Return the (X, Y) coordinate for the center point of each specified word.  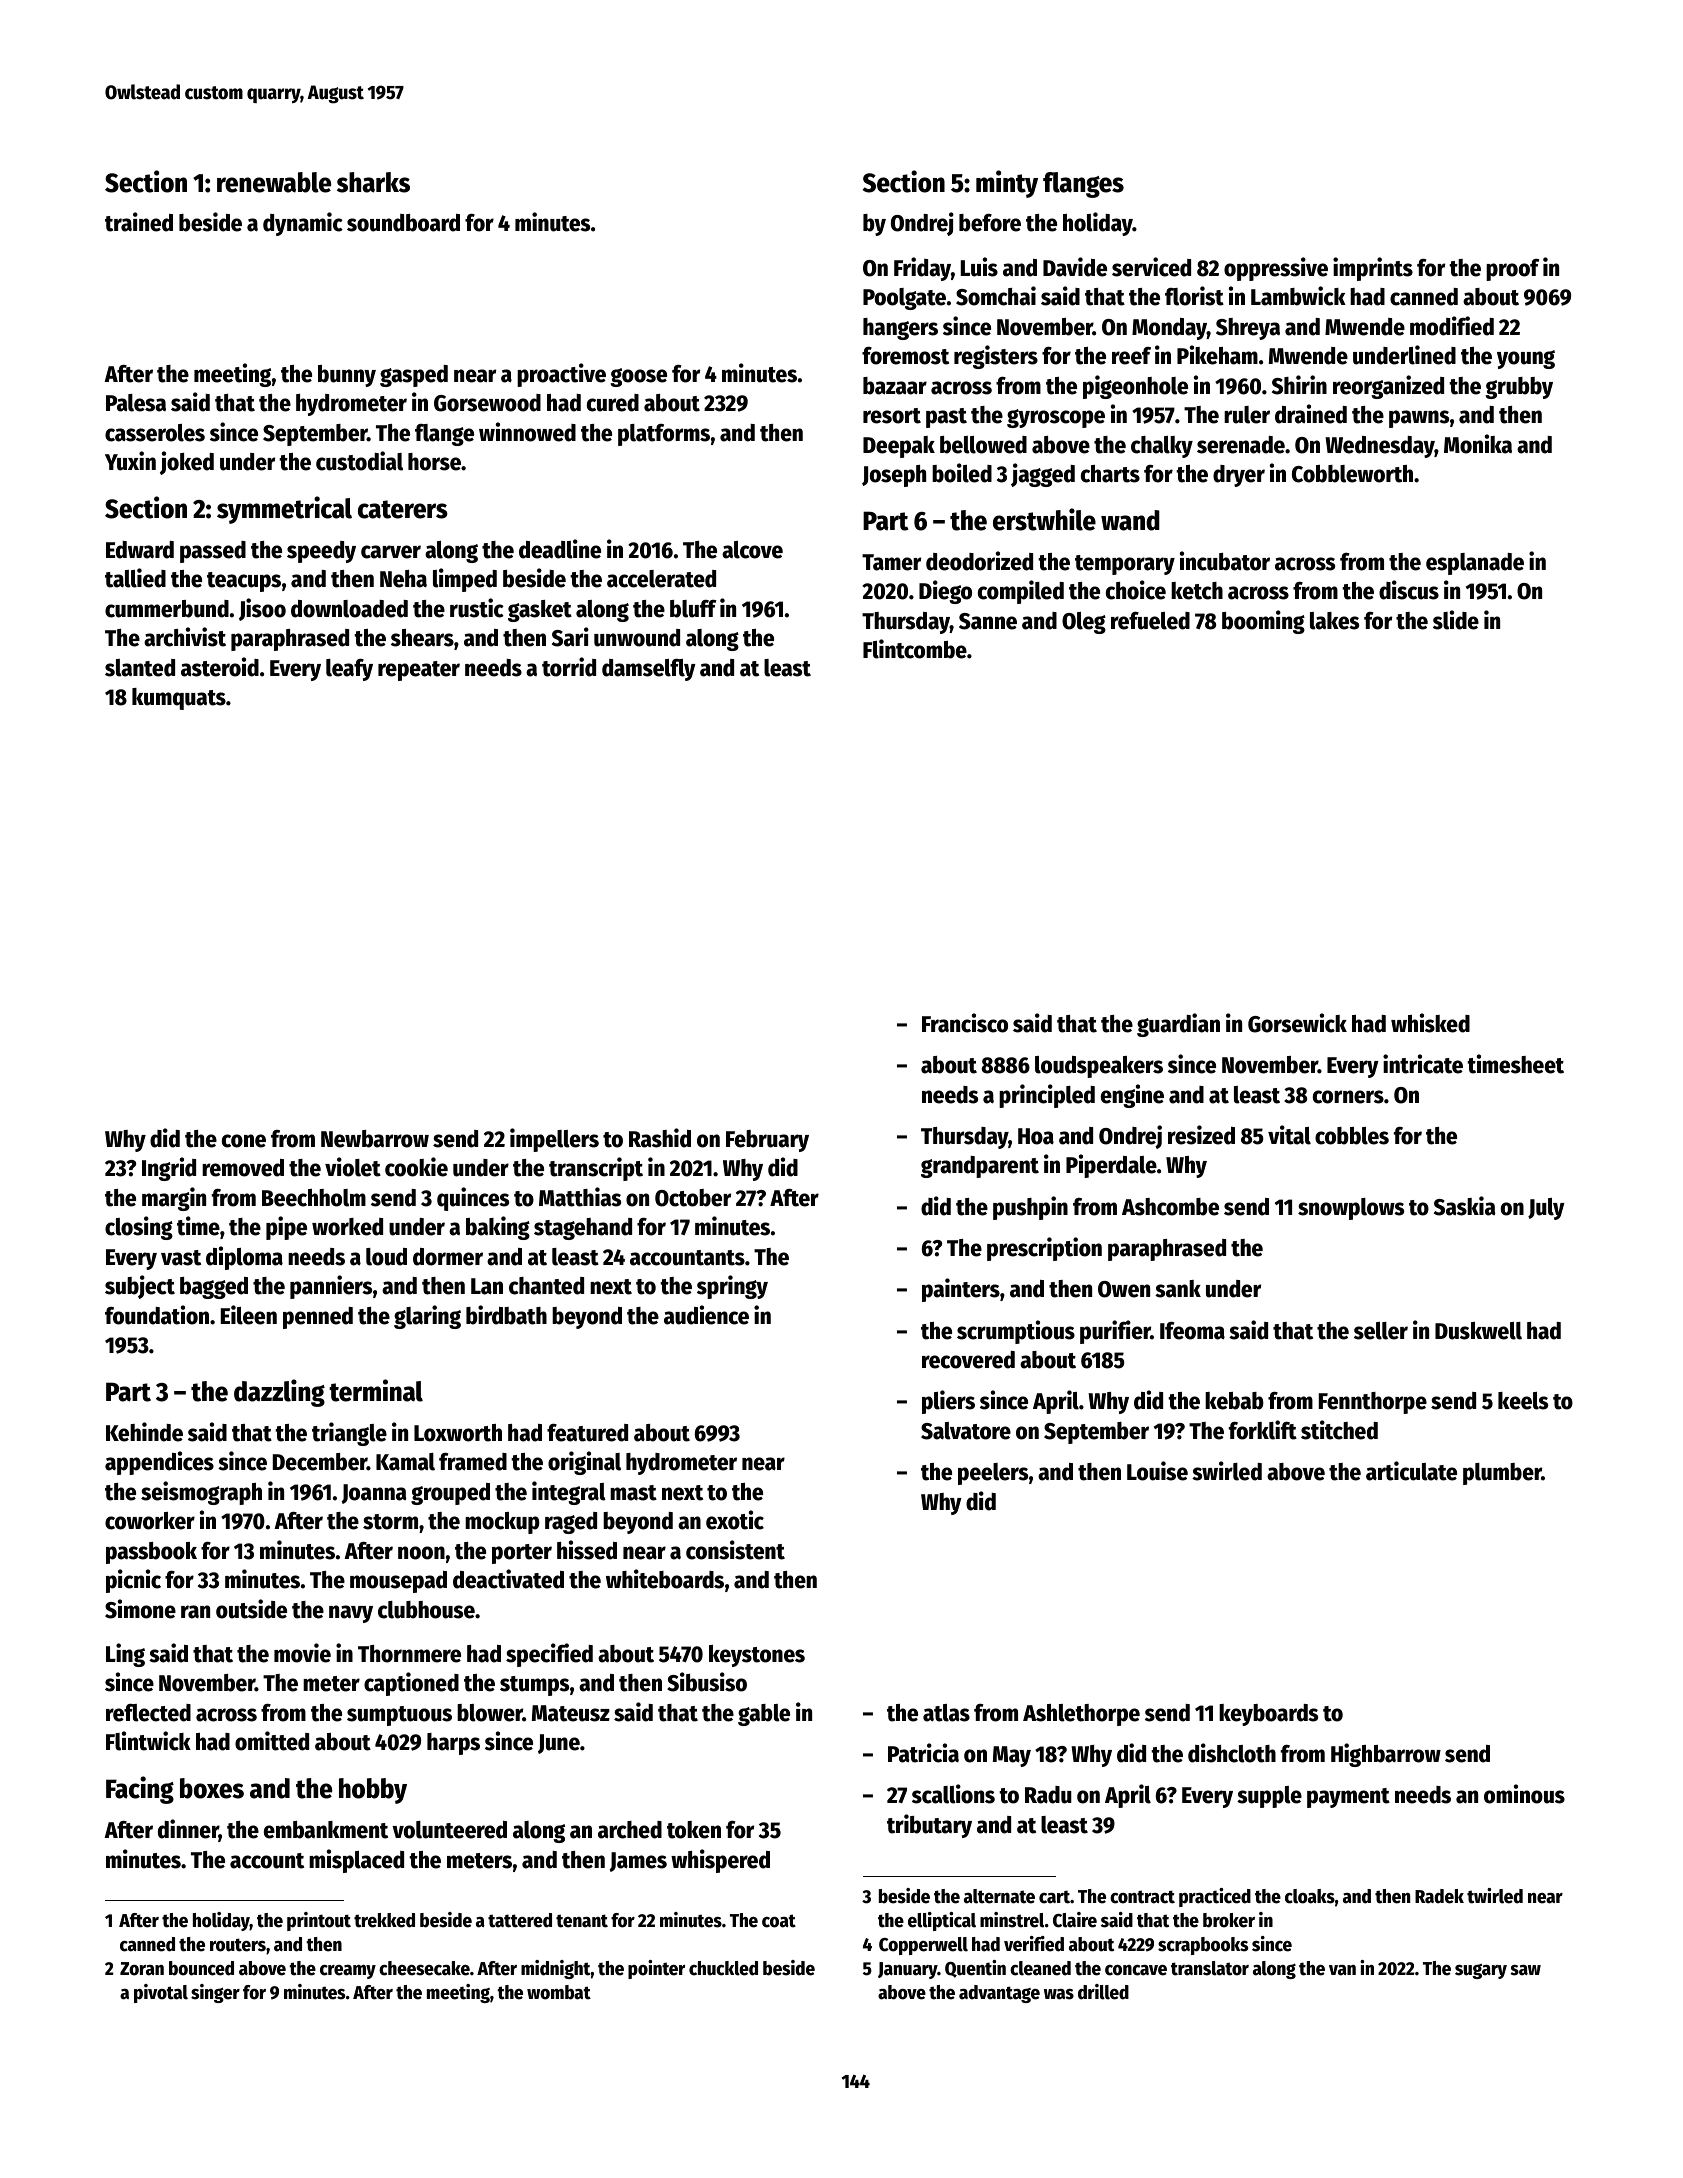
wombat (559, 1992)
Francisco (965, 1023)
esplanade (1475, 564)
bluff (693, 609)
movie (302, 1653)
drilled (1103, 1992)
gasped (414, 376)
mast (633, 1493)
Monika (1478, 444)
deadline (560, 549)
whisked (1430, 1023)
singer (215, 1993)
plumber (1502, 1474)
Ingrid (169, 1169)
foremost (905, 356)
